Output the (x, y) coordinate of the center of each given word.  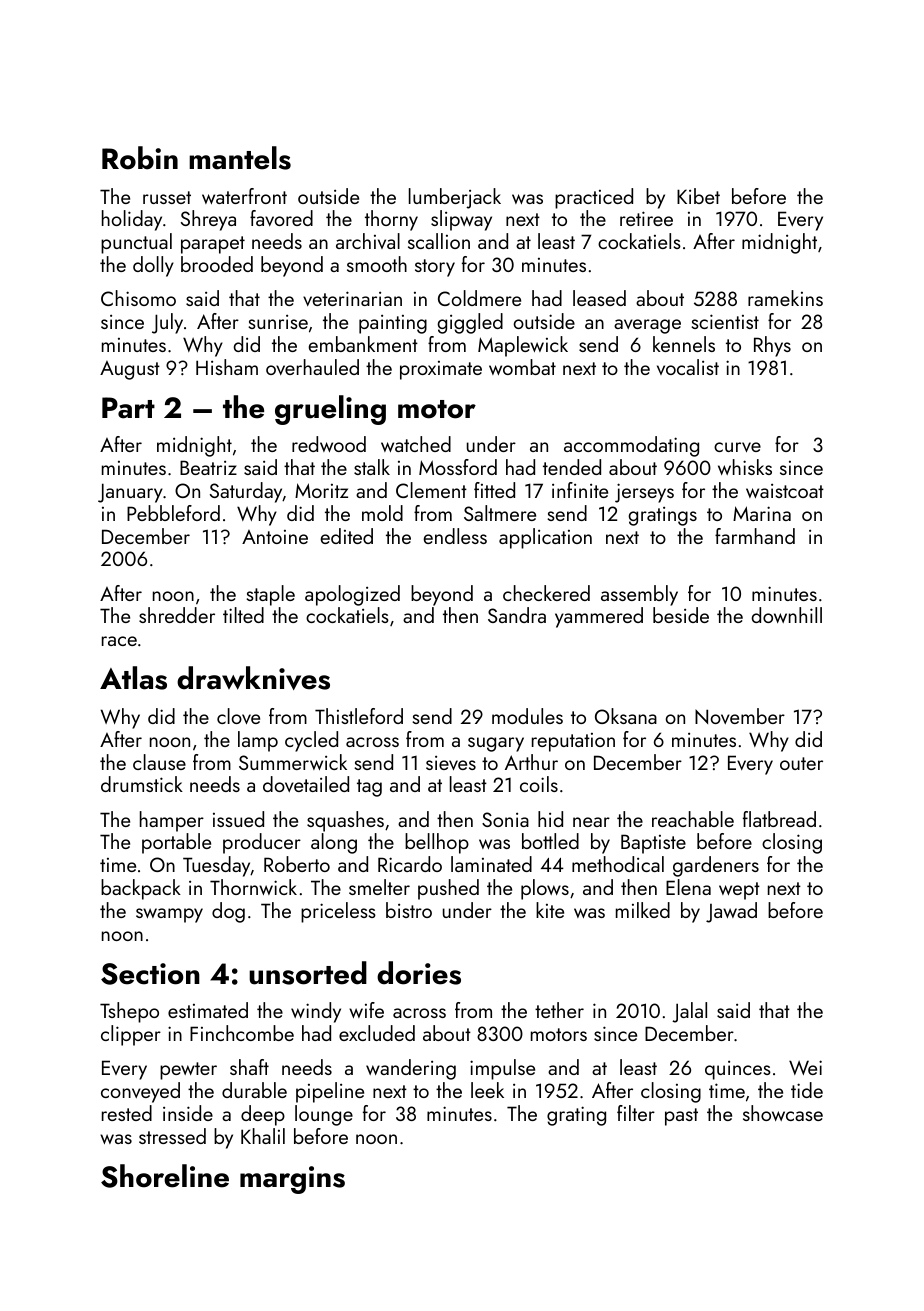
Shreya (208, 220)
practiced (594, 198)
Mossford (458, 467)
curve (737, 447)
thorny (391, 220)
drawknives (253, 678)
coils (539, 784)
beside (681, 615)
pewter (188, 1071)
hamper (172, 821)
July (167, 323)
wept (739, 891)
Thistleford (359, 716)
